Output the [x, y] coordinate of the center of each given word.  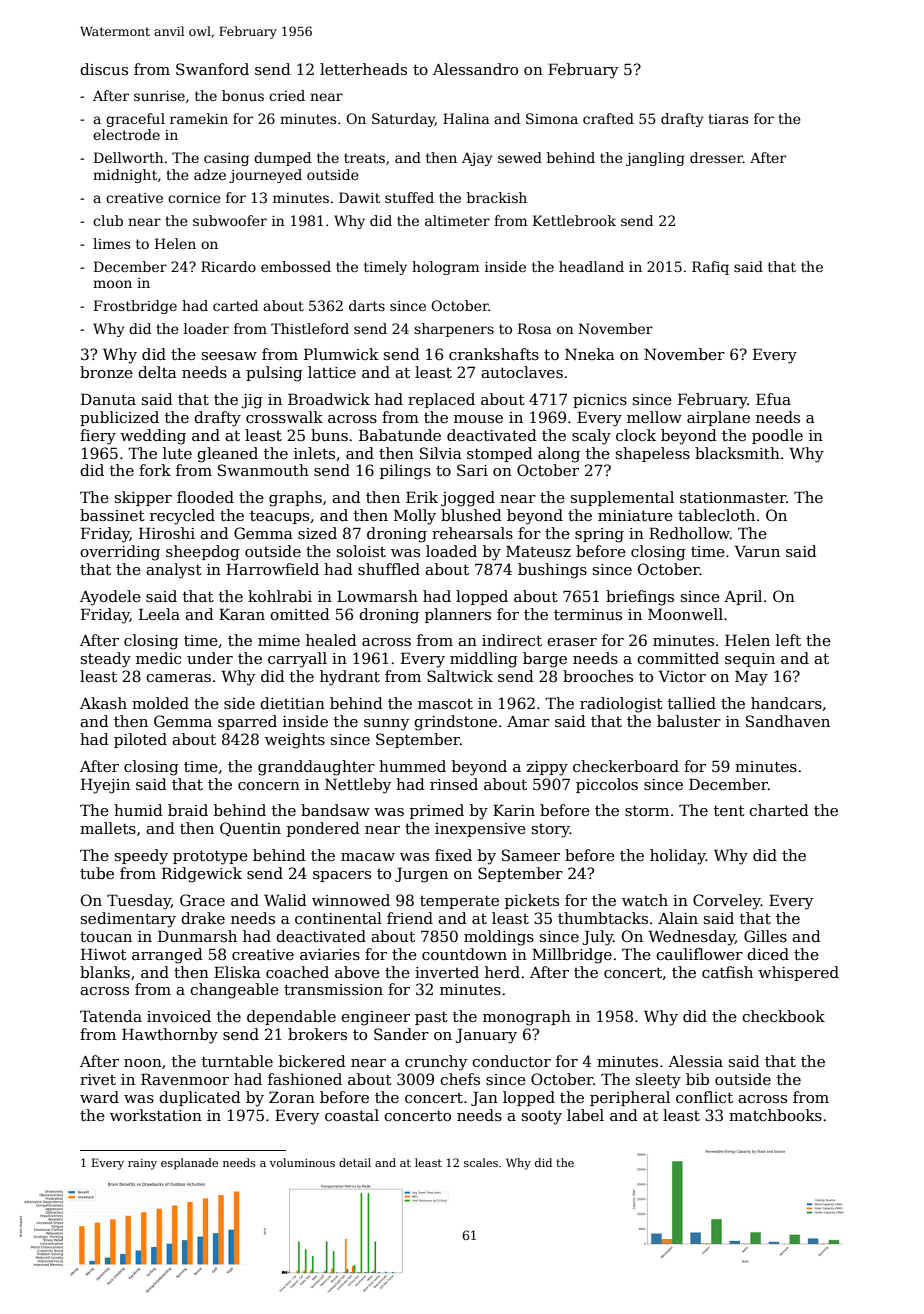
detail [355, 1162]
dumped [282, 159]
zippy [547, 768]
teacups [279, 517]
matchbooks [775, 1115]
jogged [468, 499]
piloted [140, 740]
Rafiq [710, 268]
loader [206, 328]
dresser [716, 157]
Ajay [477, 159]
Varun [757, 551]
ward [99, 1097]
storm [647, 810]
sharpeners [454, 330]
